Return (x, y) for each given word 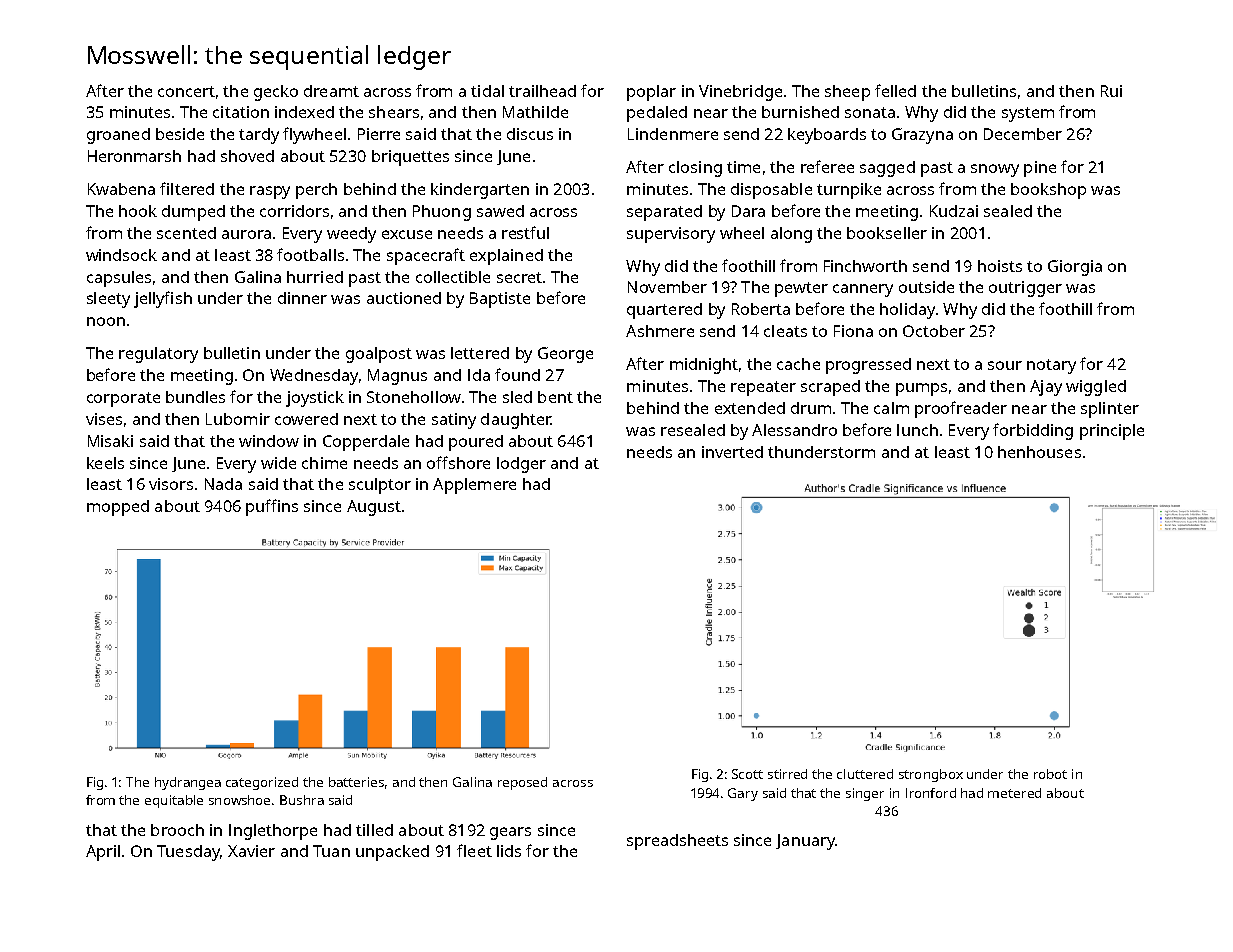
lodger (521, 465)
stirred (787, 774)
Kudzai (954, 211)
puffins (272, 507)
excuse (407, 234)
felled (895, 90)
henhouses (1039, 452)
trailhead (542, 91)
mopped (118, 508)
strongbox (931, 775)
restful (525, 232)
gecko (276, 93)
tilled (374, 830)
